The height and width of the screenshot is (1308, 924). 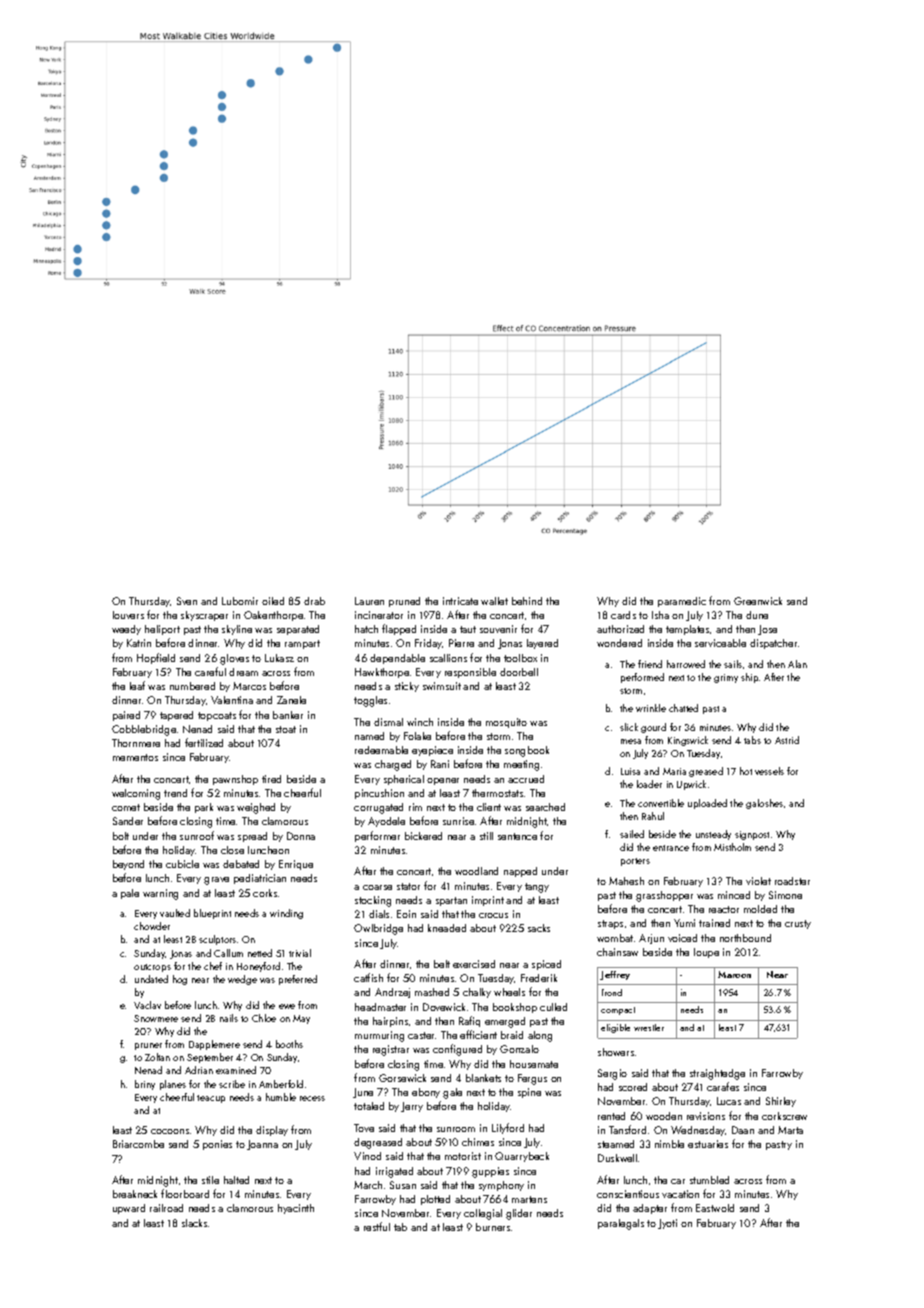 What do you see at coordinates (240, 601) in the screenshot?
I see `Lubomir` at bounding box center [240, 601].
